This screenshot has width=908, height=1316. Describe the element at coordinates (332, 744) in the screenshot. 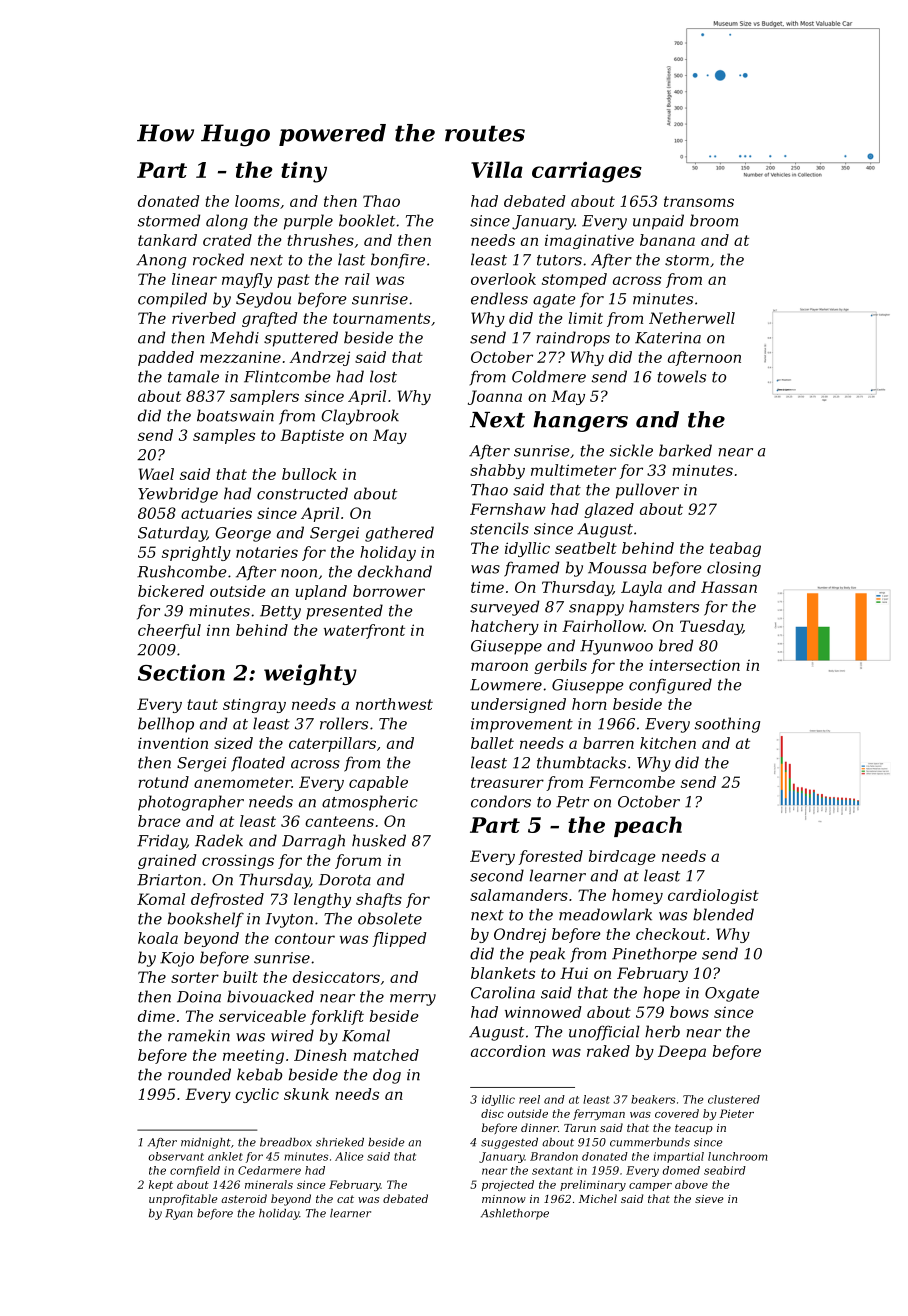

I see `caterpillars` at that location.
